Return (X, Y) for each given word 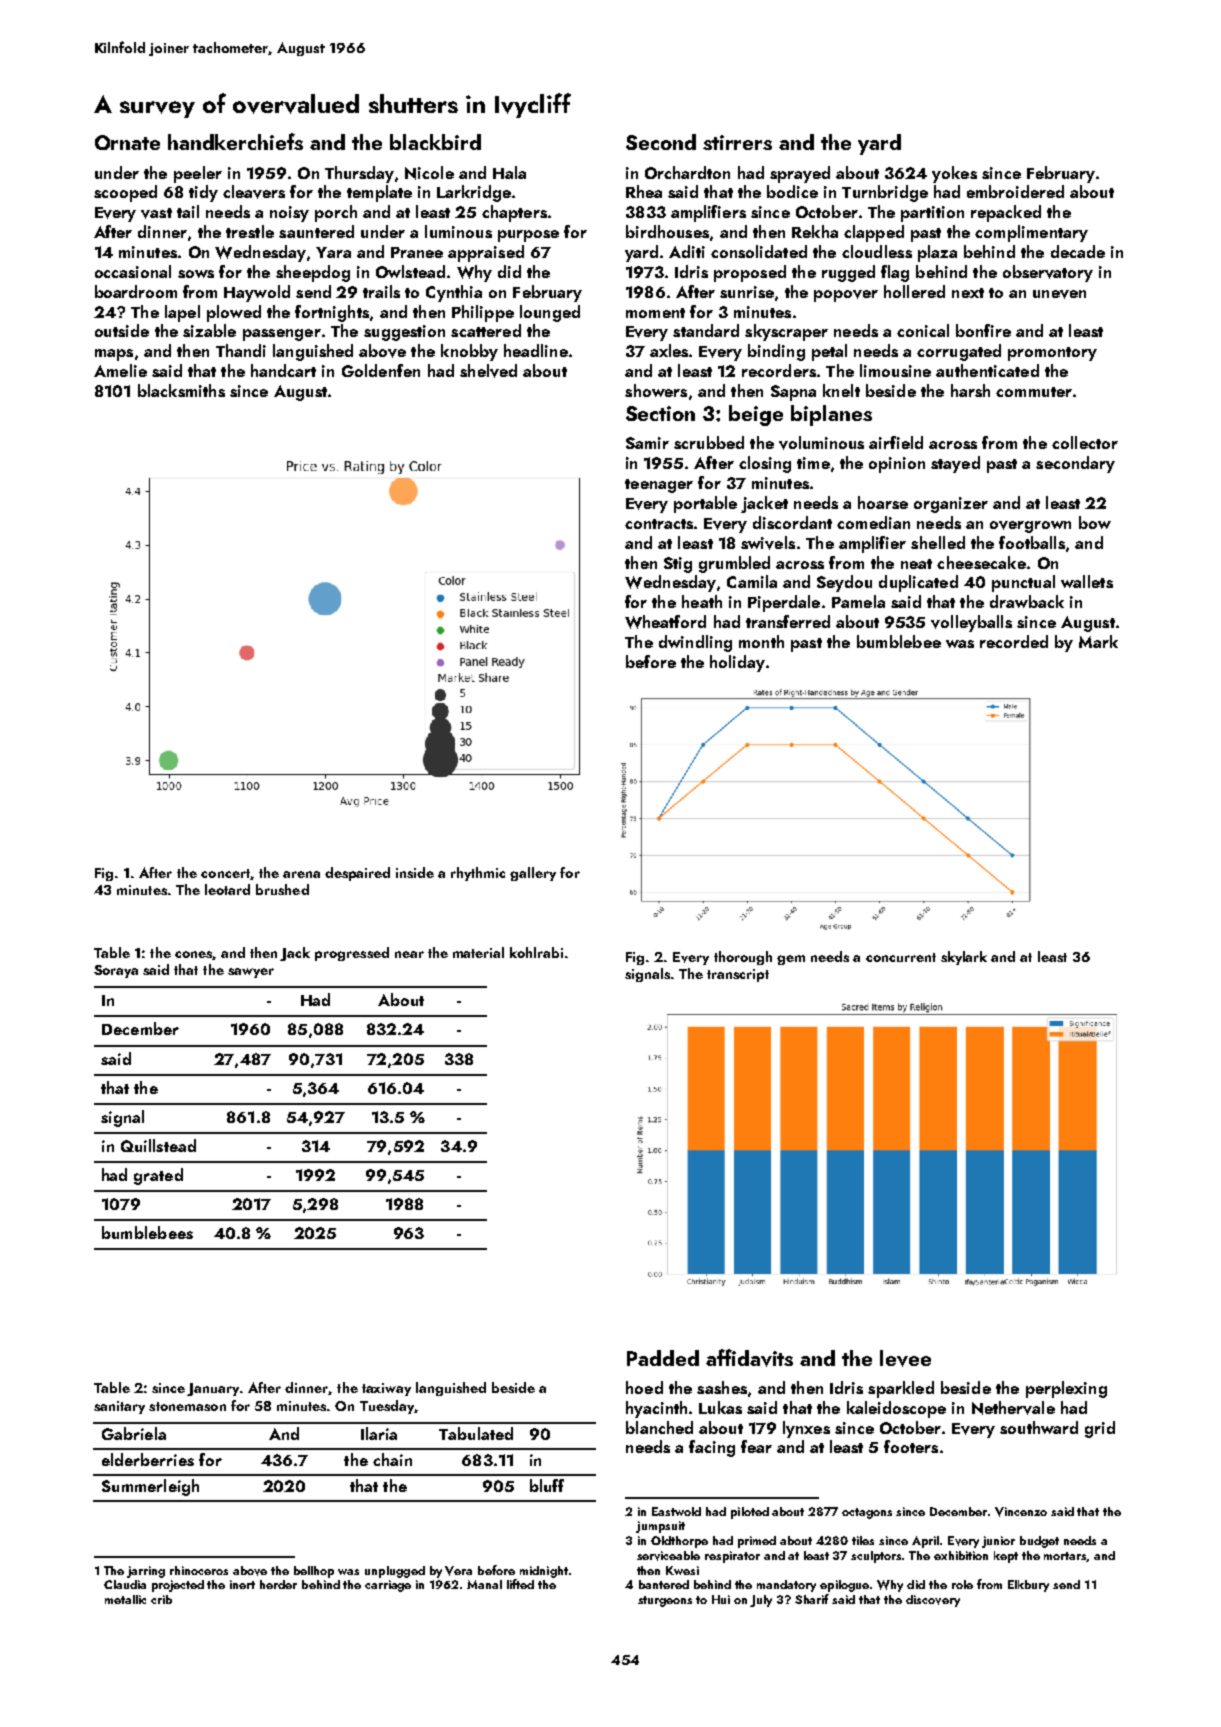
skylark (964, 958)
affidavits (749, 1358)
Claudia (125, 1584)
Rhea (644, 191)
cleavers (254, 192)
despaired (357, 874)
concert (225, 873)
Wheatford (665, 622)
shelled (938, 542)
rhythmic (478, 874)
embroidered (1015, 191)
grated (158, 1176)
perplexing (1066, 1389)
